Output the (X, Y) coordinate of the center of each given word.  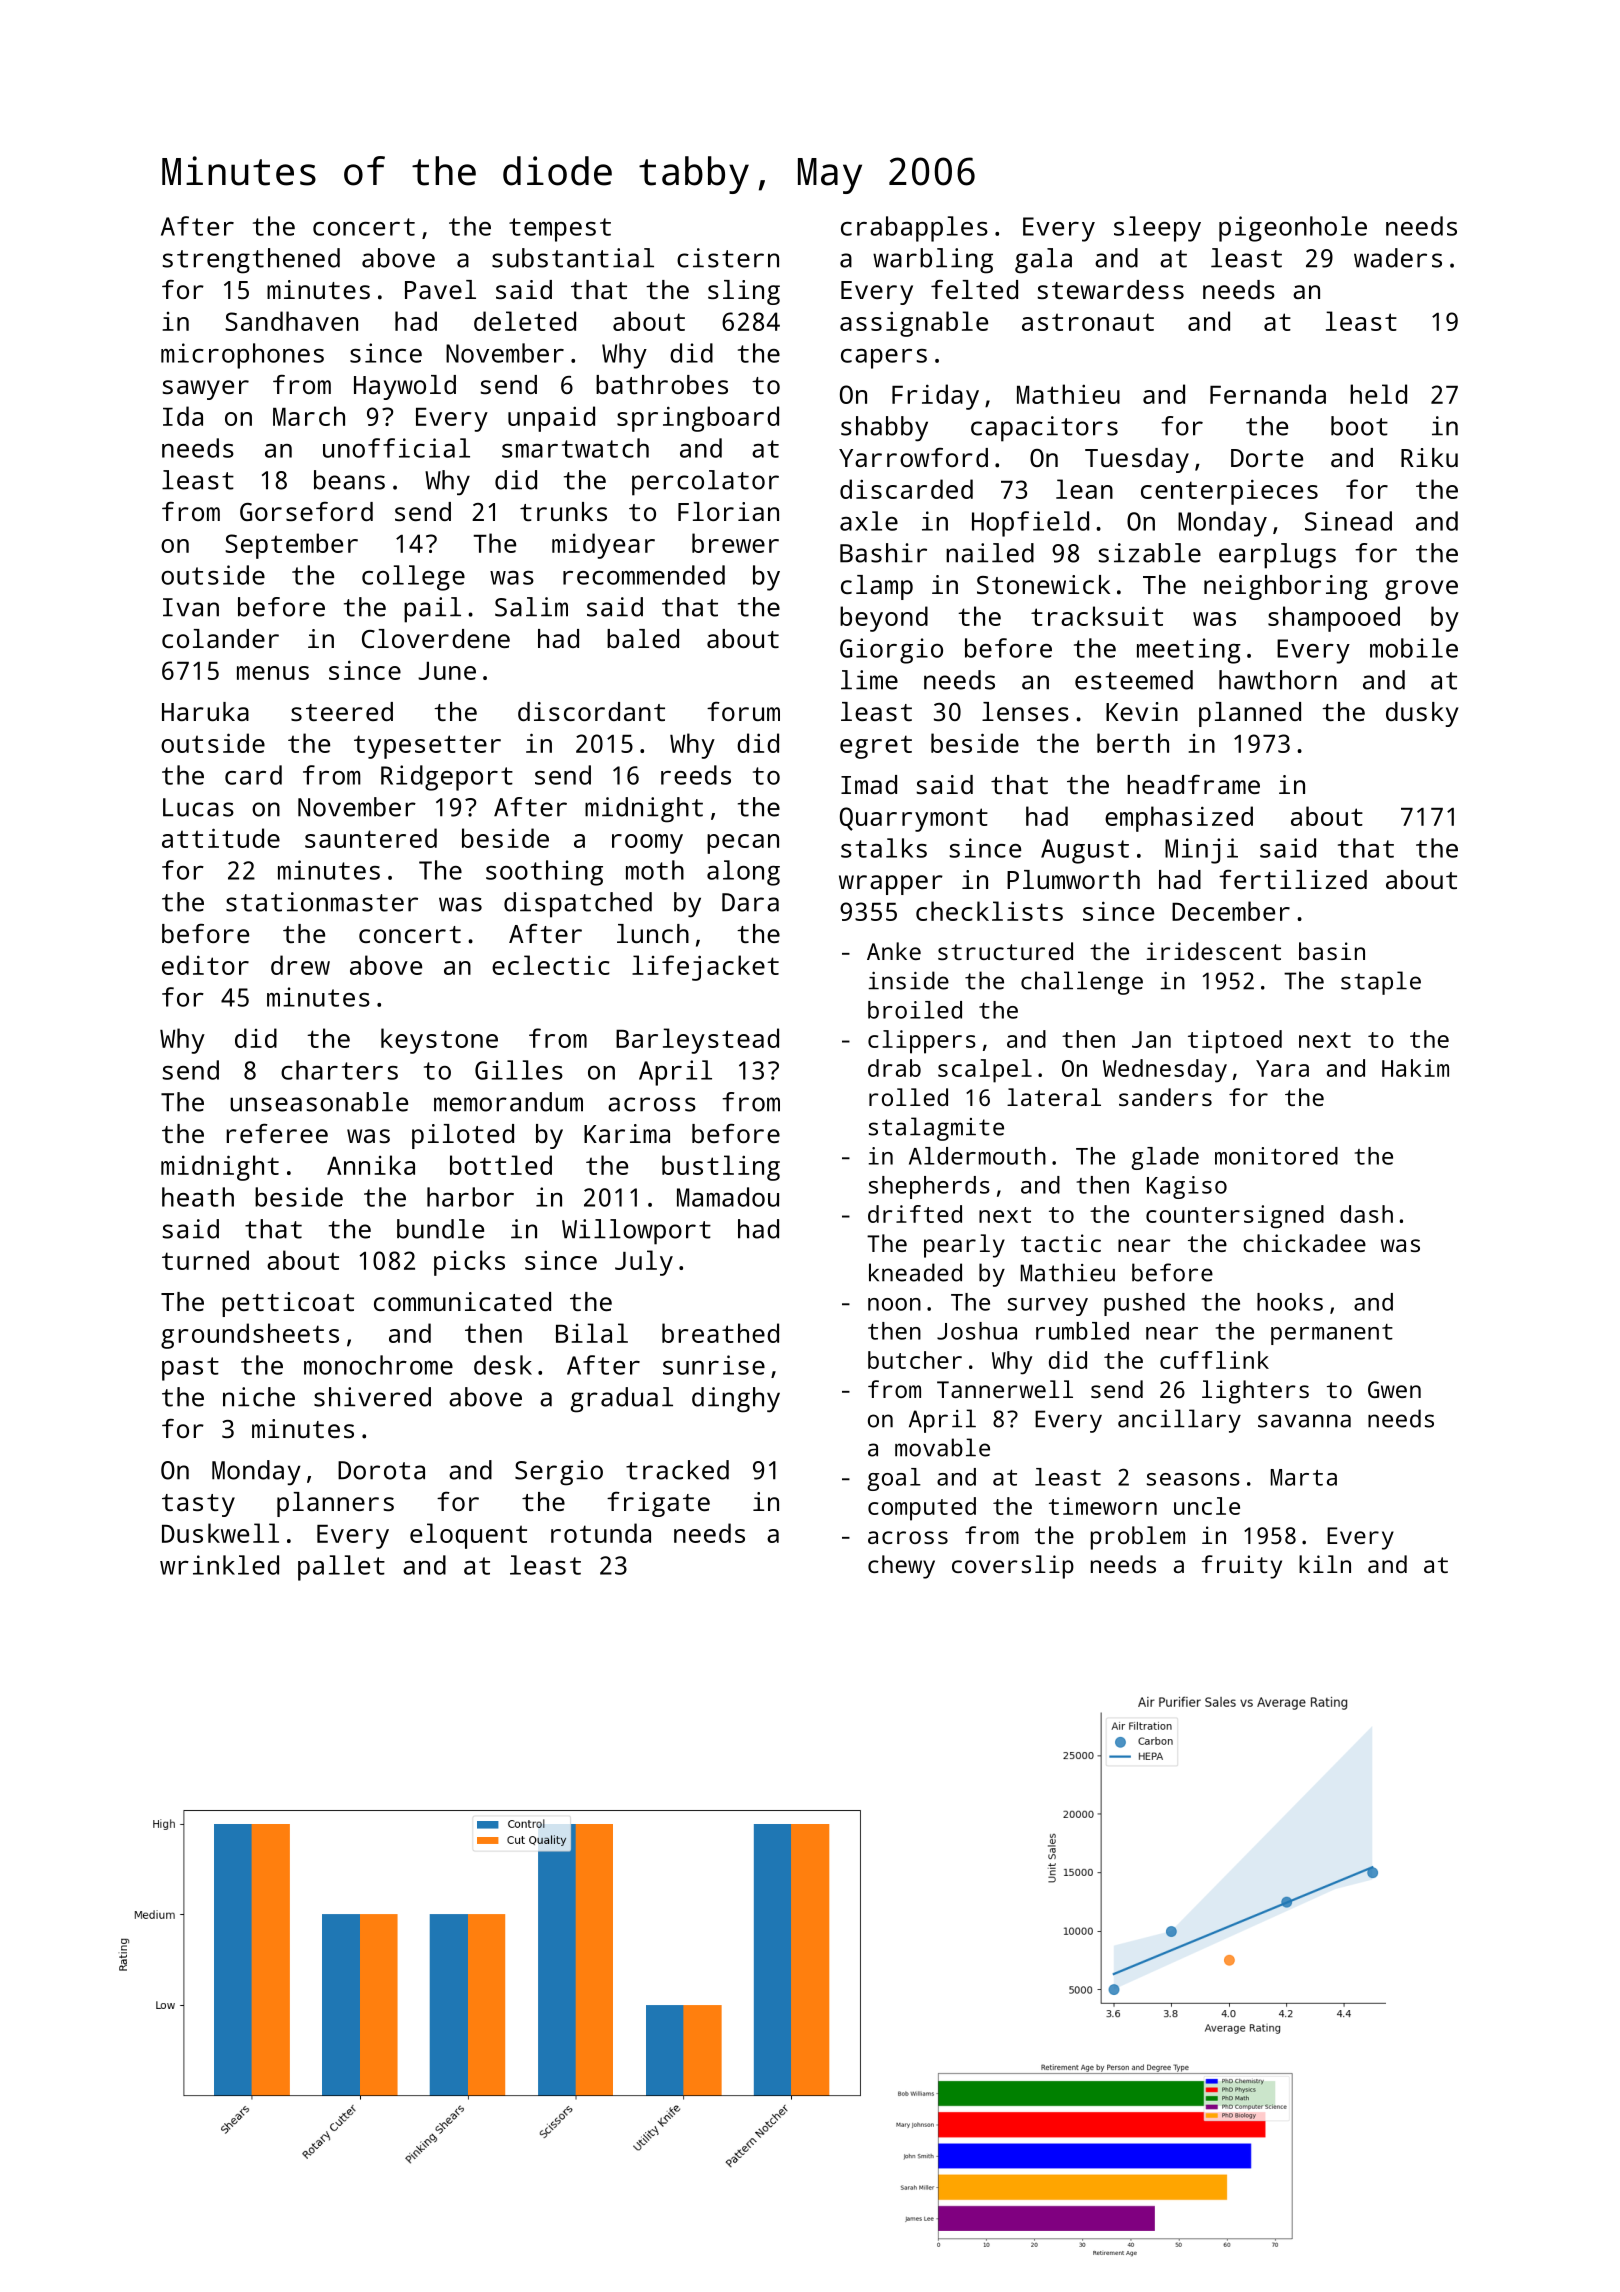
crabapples (914, 229)
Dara (750, 902)
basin (1332, 951)
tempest (560, 230)
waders (1398, 258)
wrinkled (219, 1565)
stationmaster (322, 902)
